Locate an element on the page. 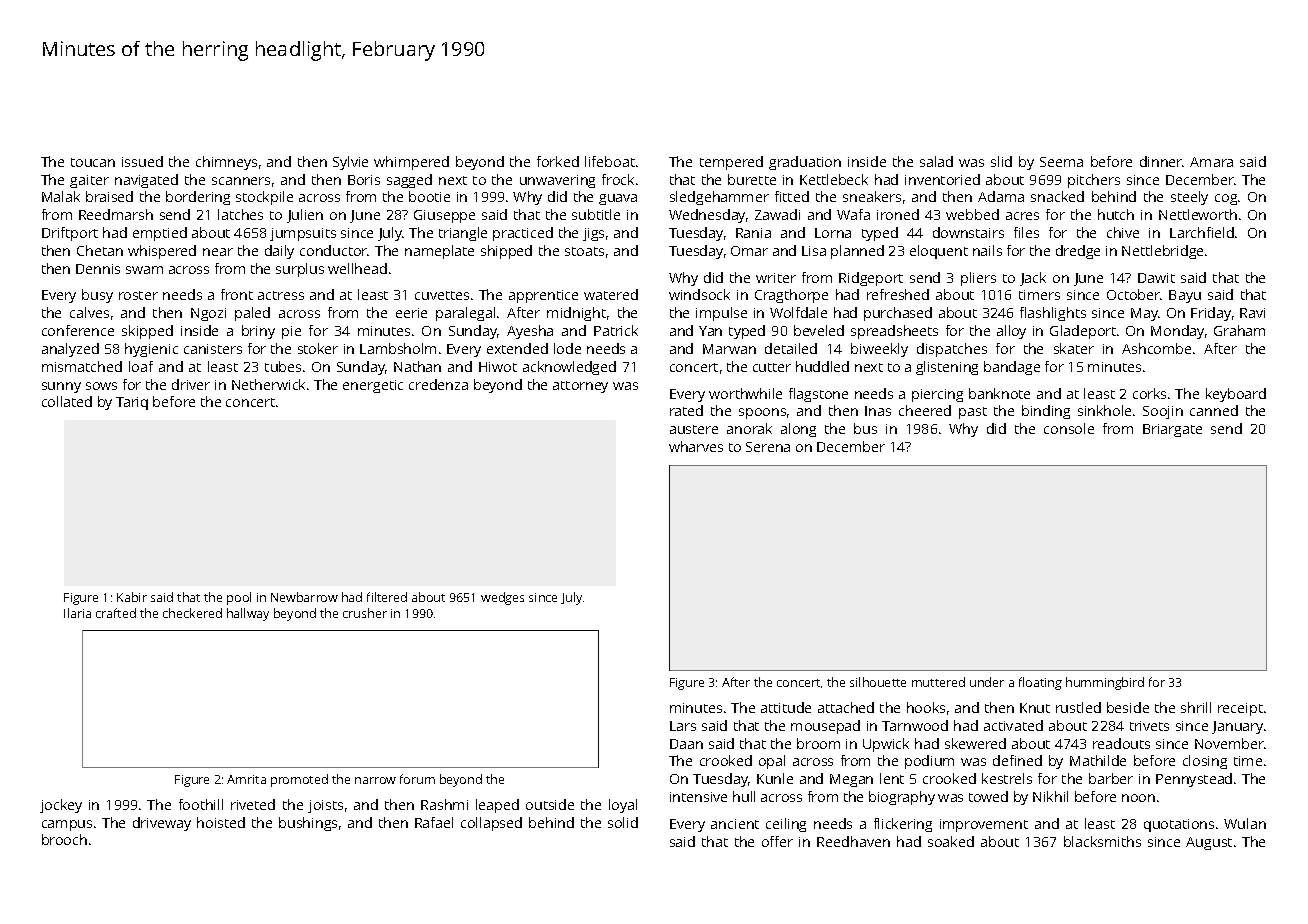  Rafael is located at coordinates (434, 822).
